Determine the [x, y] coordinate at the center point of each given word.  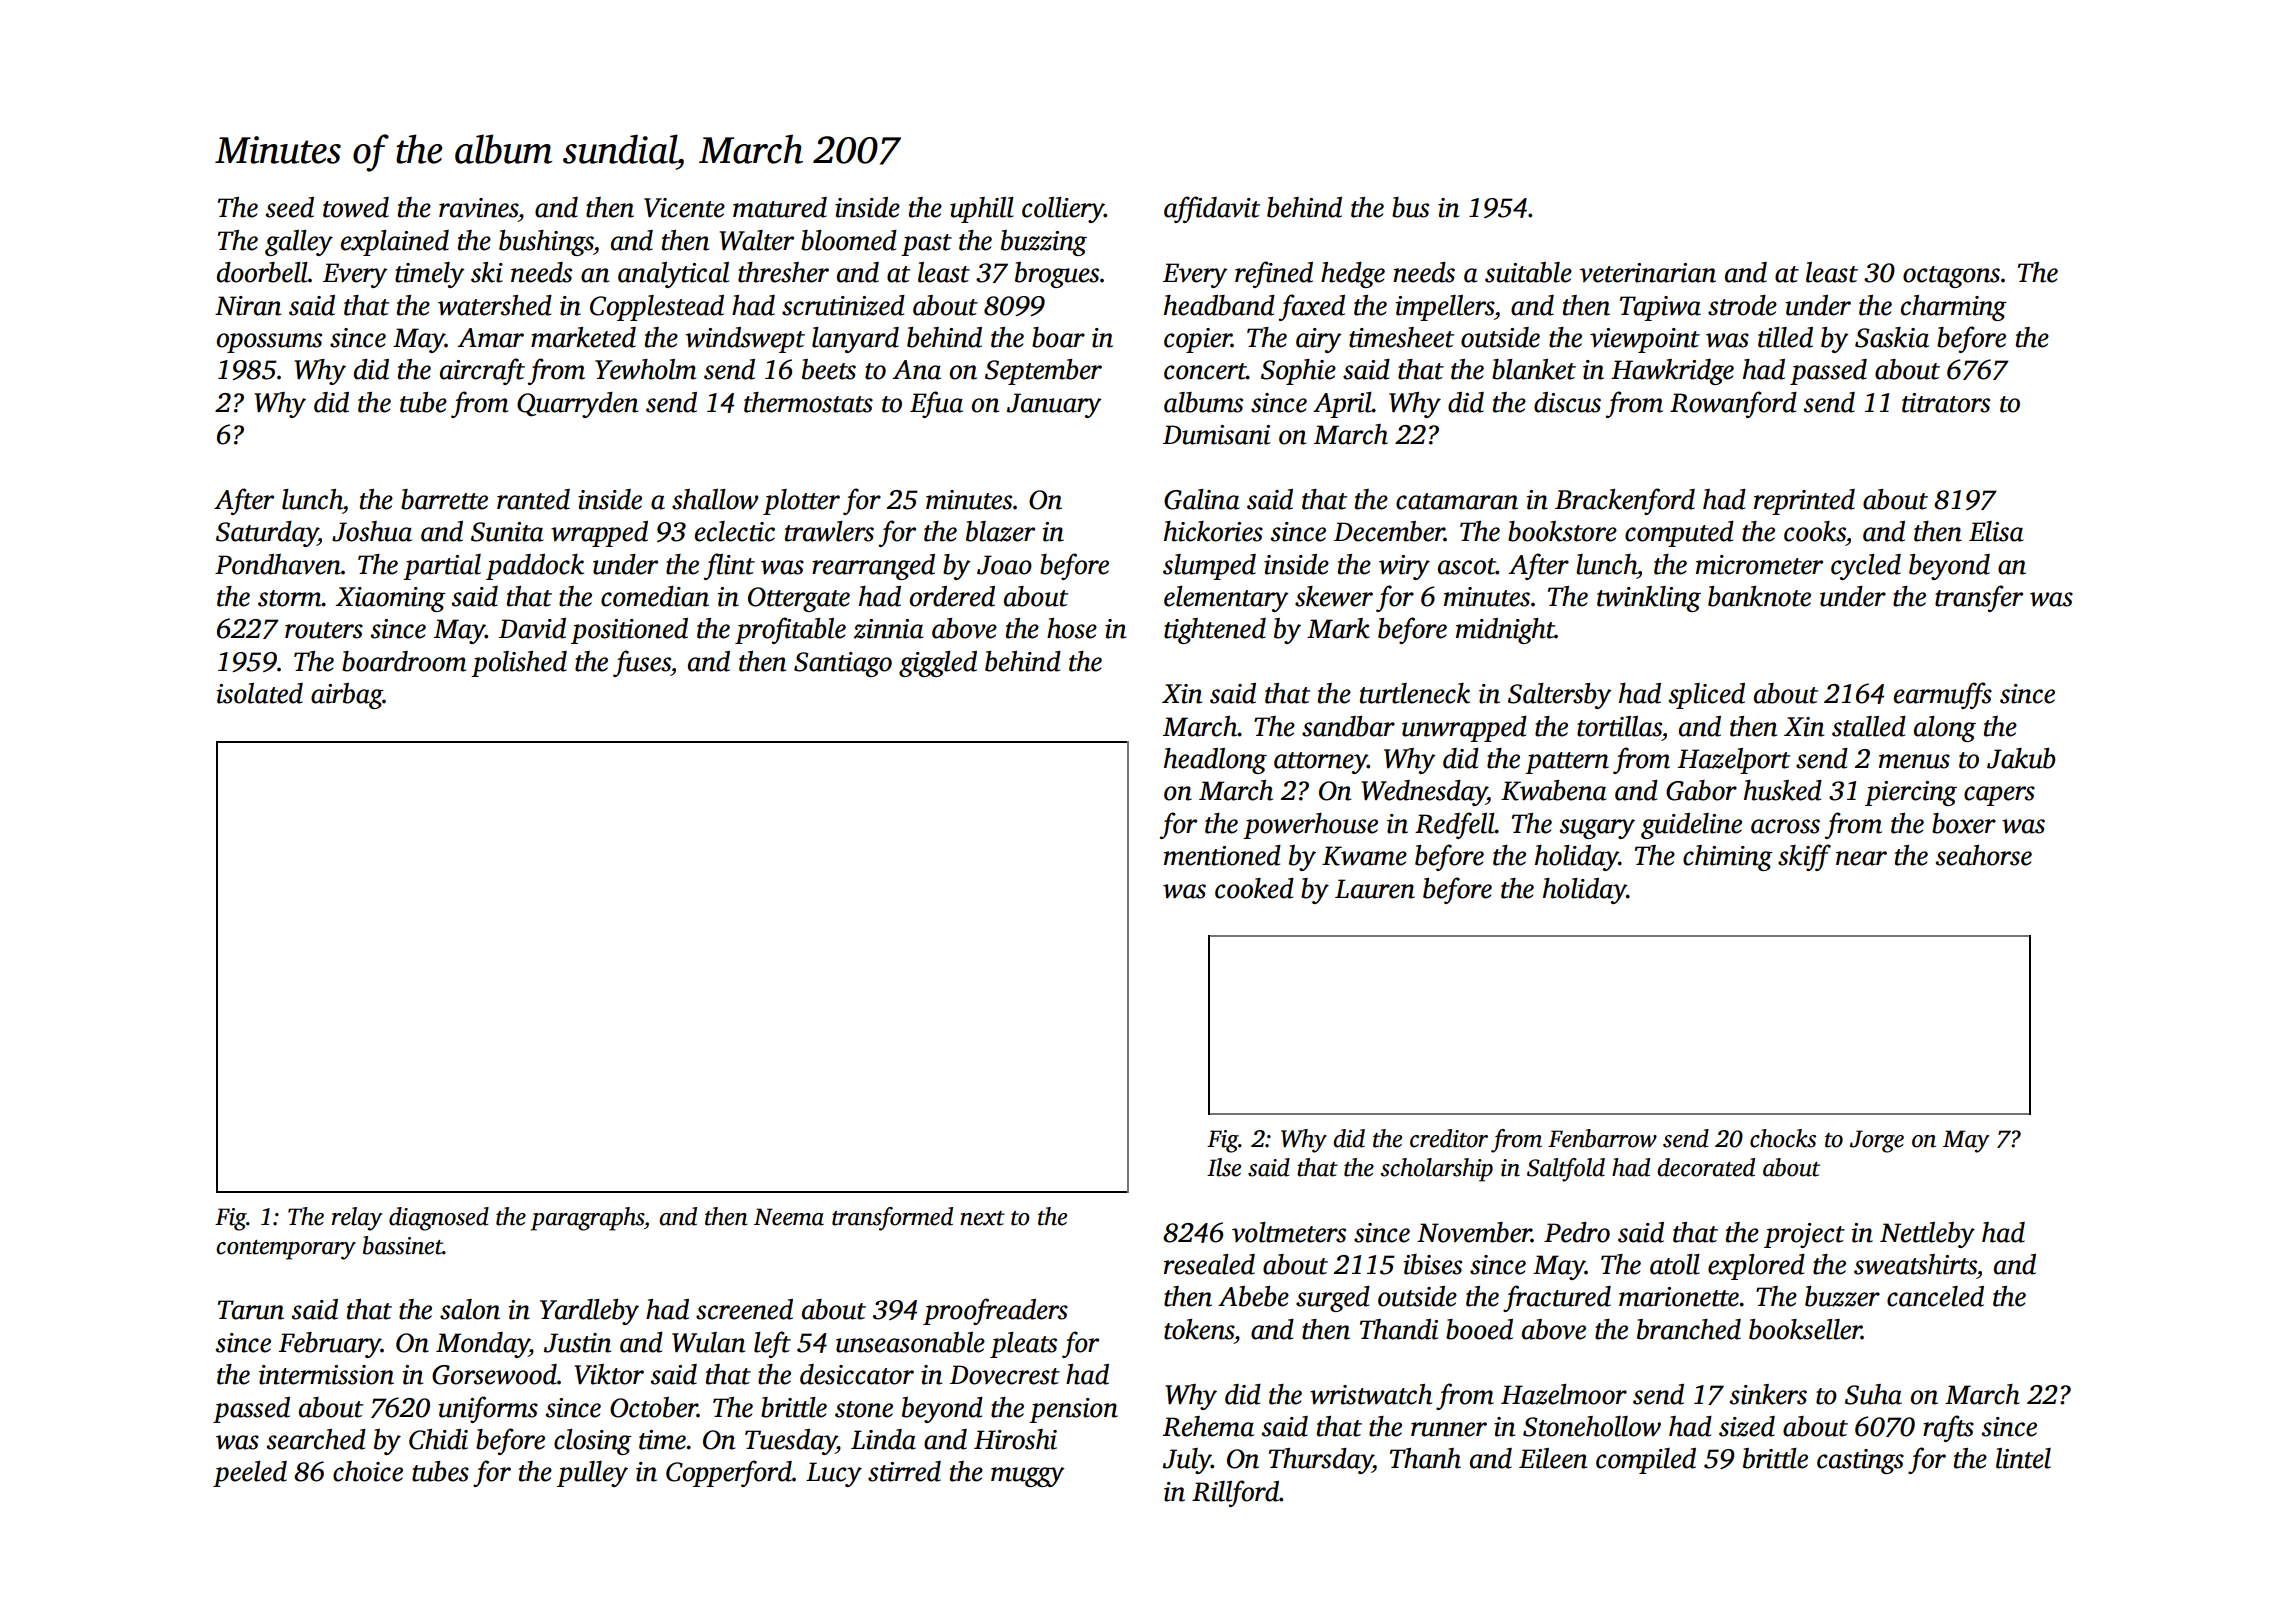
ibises [1432, 1264]
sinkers [1768, 1394]
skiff [1804, 857]
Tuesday [791, 1442]
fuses [642, 663]
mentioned [1222, 855]
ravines [478, 208]
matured [780, 207]
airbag [347, 696]
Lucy [834, 1474]
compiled [1646, 1461]
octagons [1951, 277]
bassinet [403, 1245]
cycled [1866, 567]
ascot [1467, 566]
